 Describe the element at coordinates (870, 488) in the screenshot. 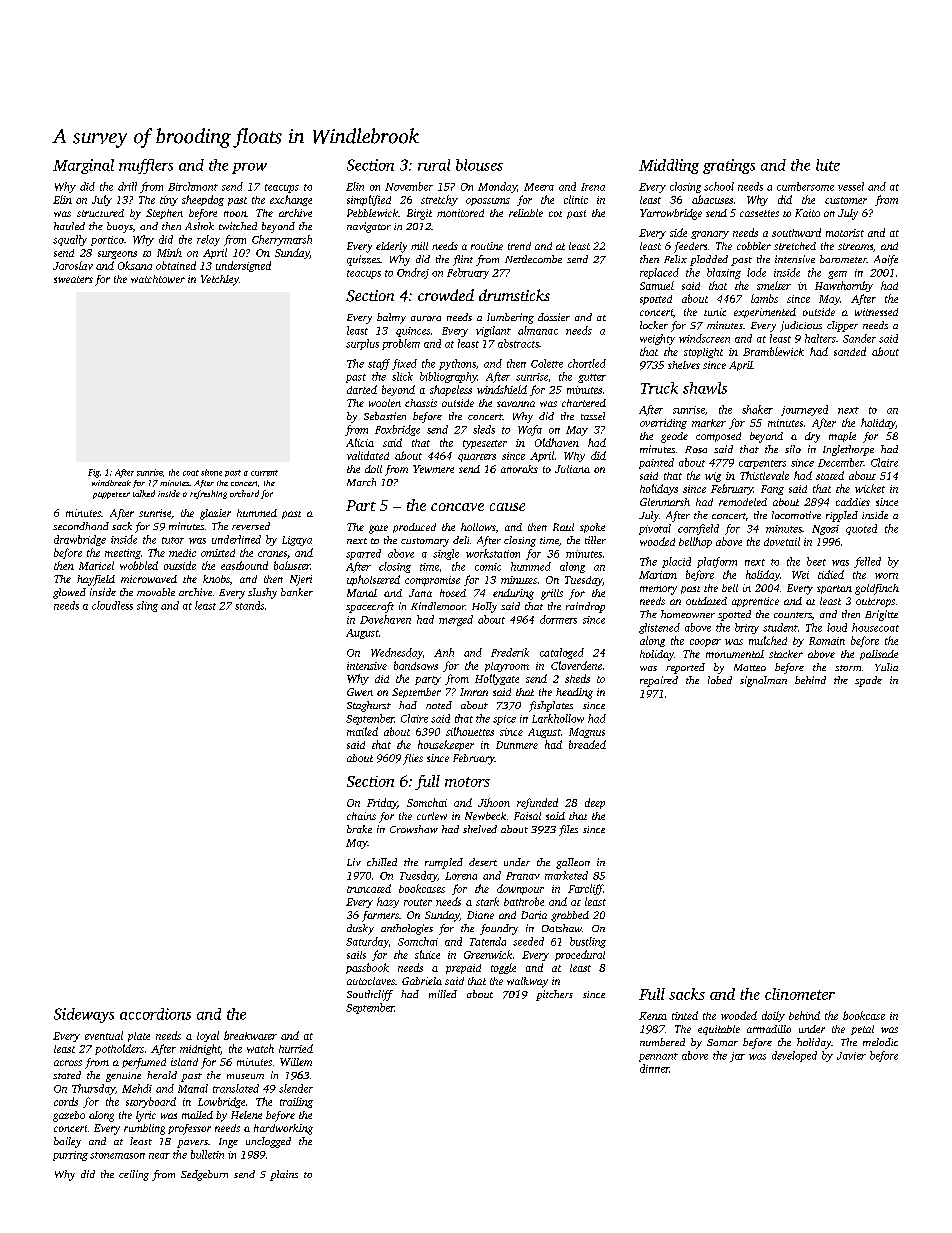

I see `wicket` at that location.
